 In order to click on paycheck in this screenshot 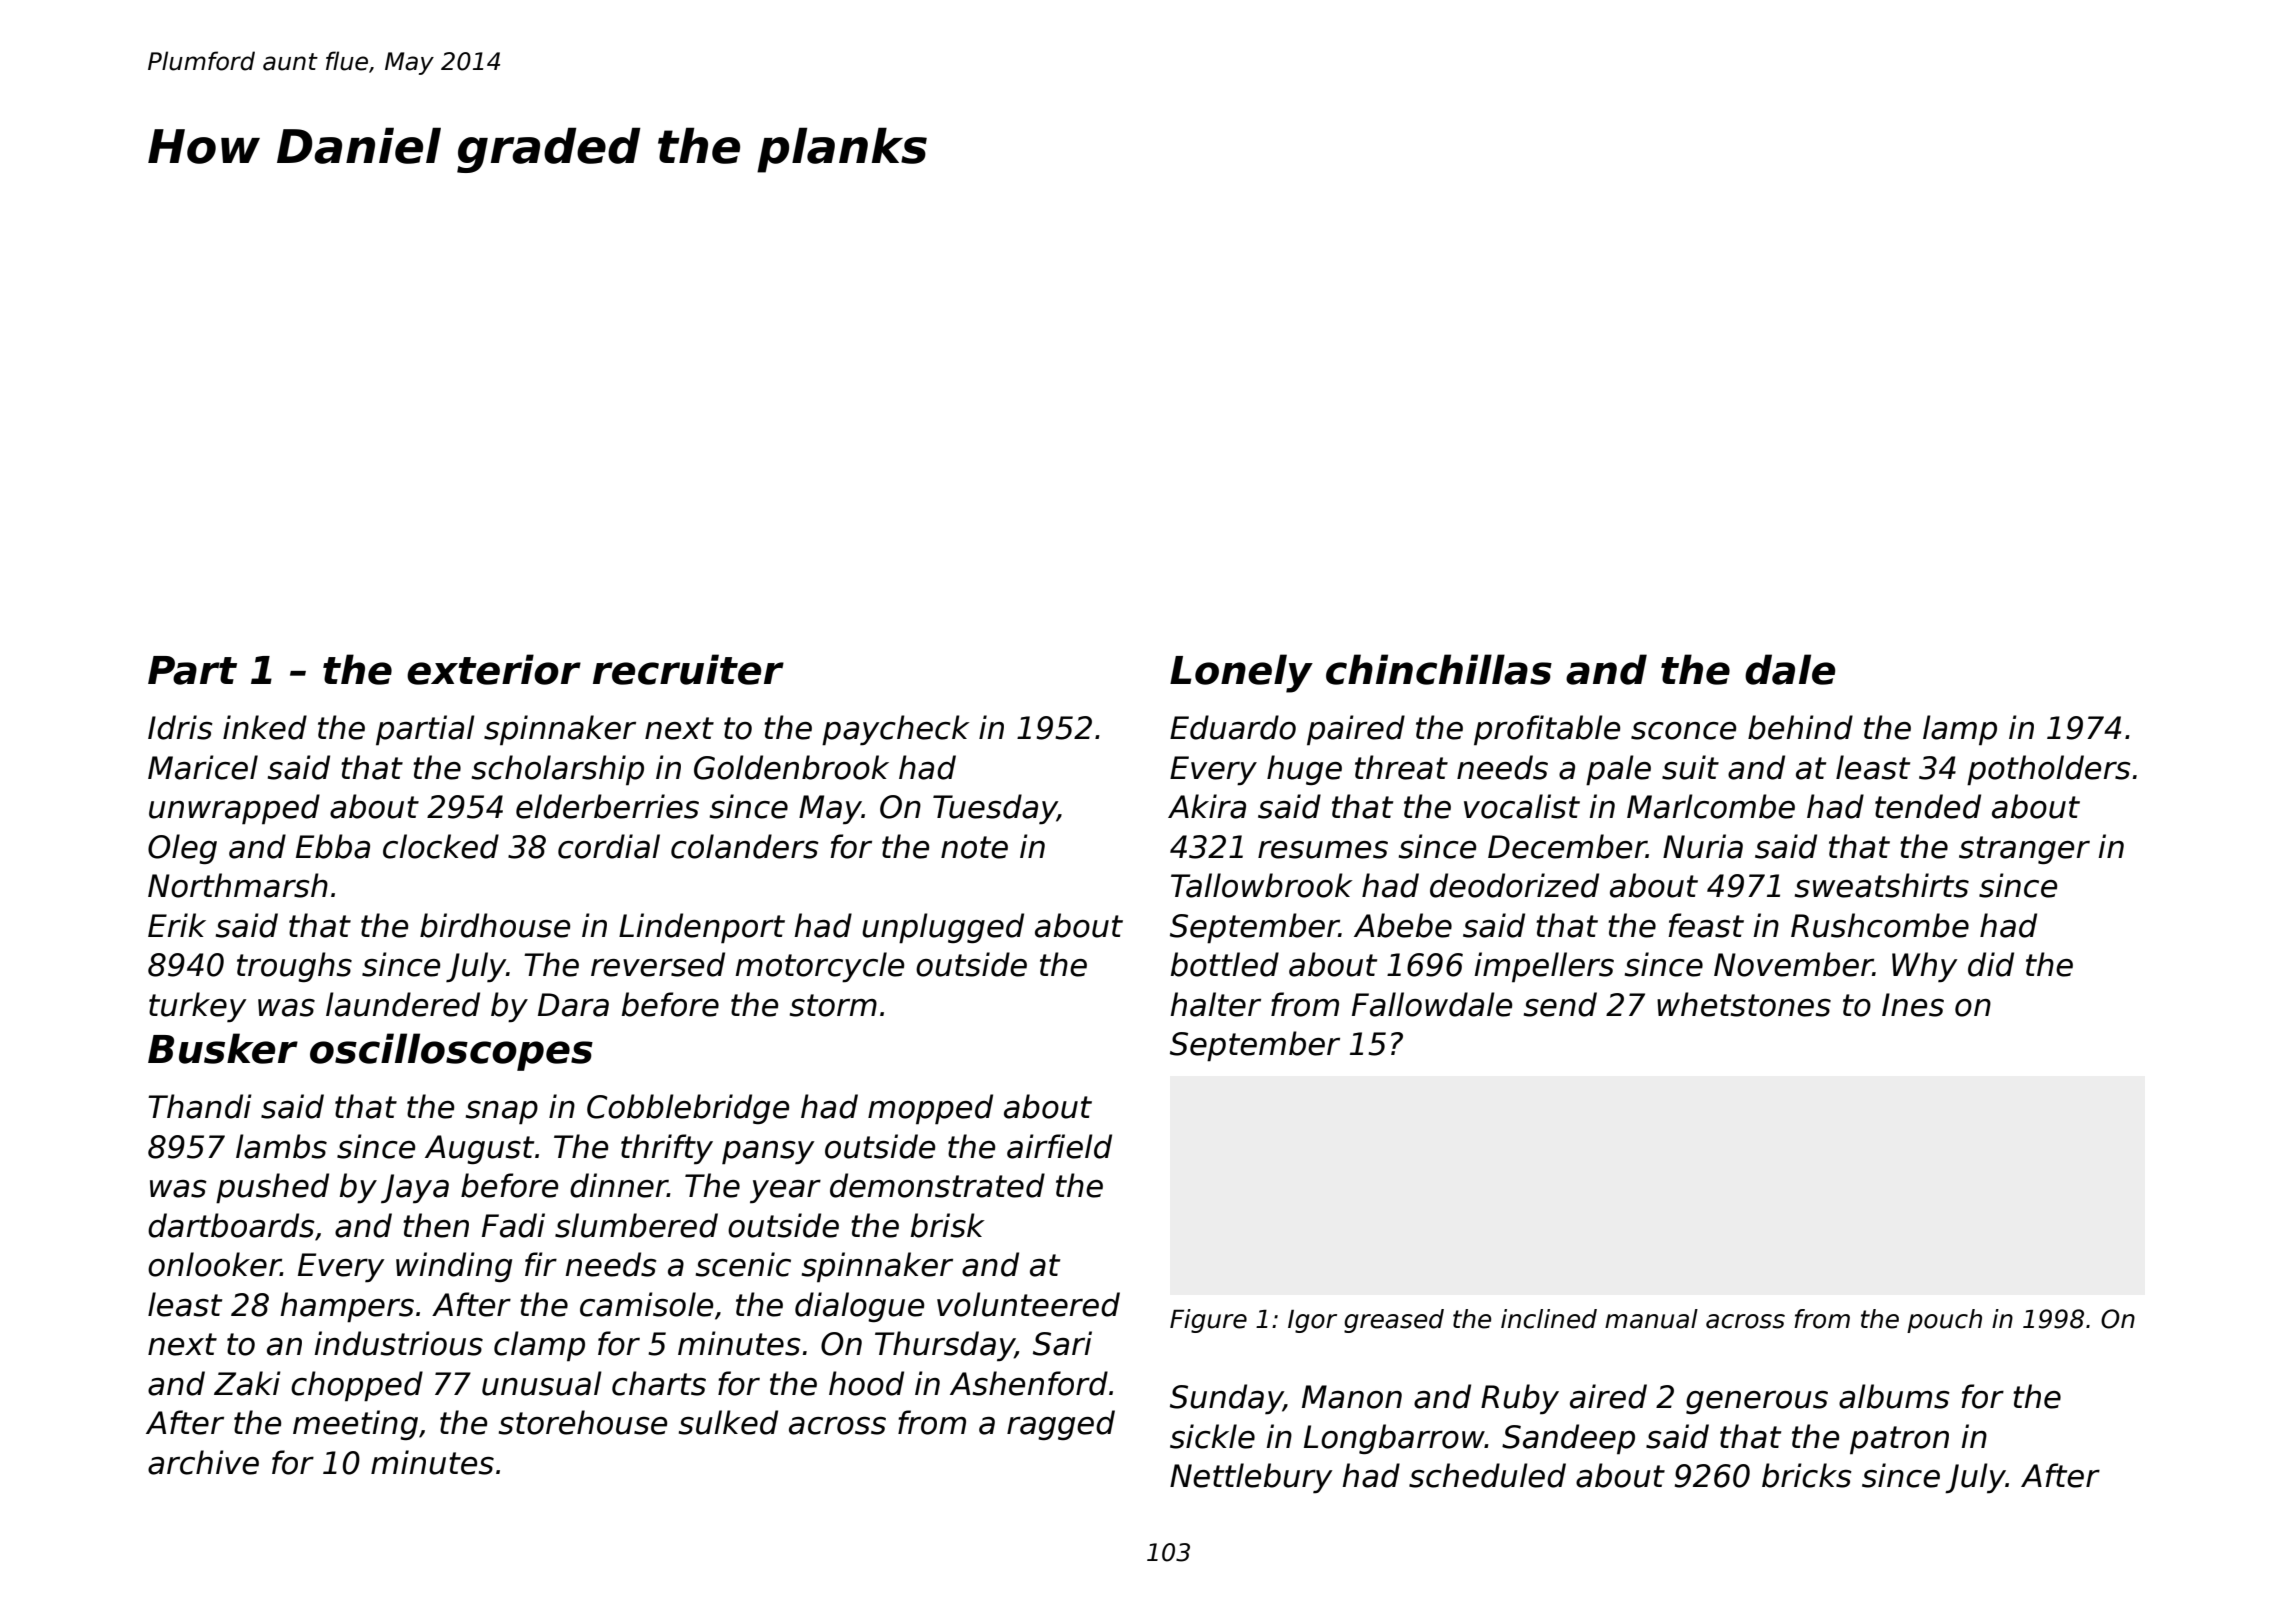, I will do `click(896, 730)`.
